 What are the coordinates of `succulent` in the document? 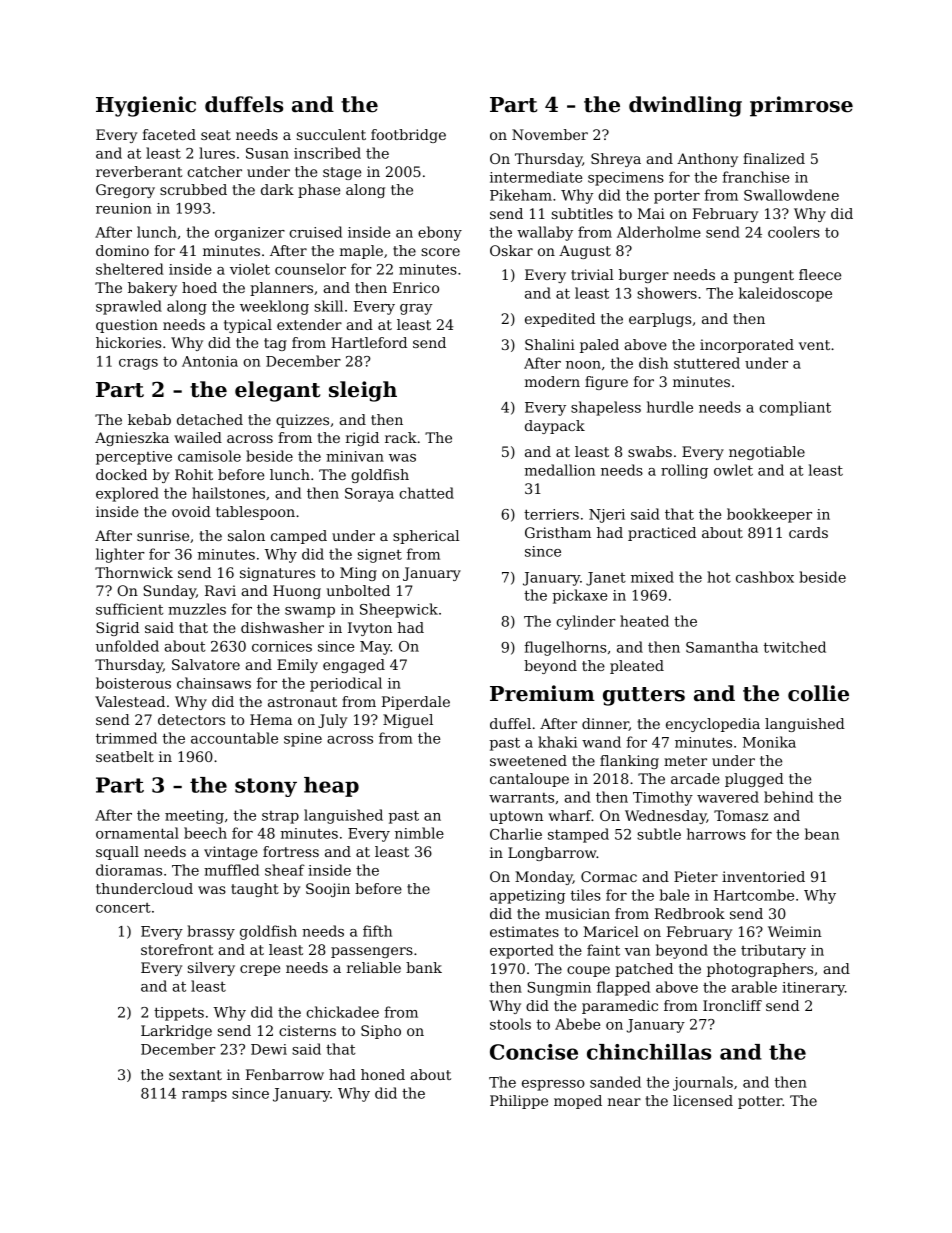 It's located at (331, 134).
